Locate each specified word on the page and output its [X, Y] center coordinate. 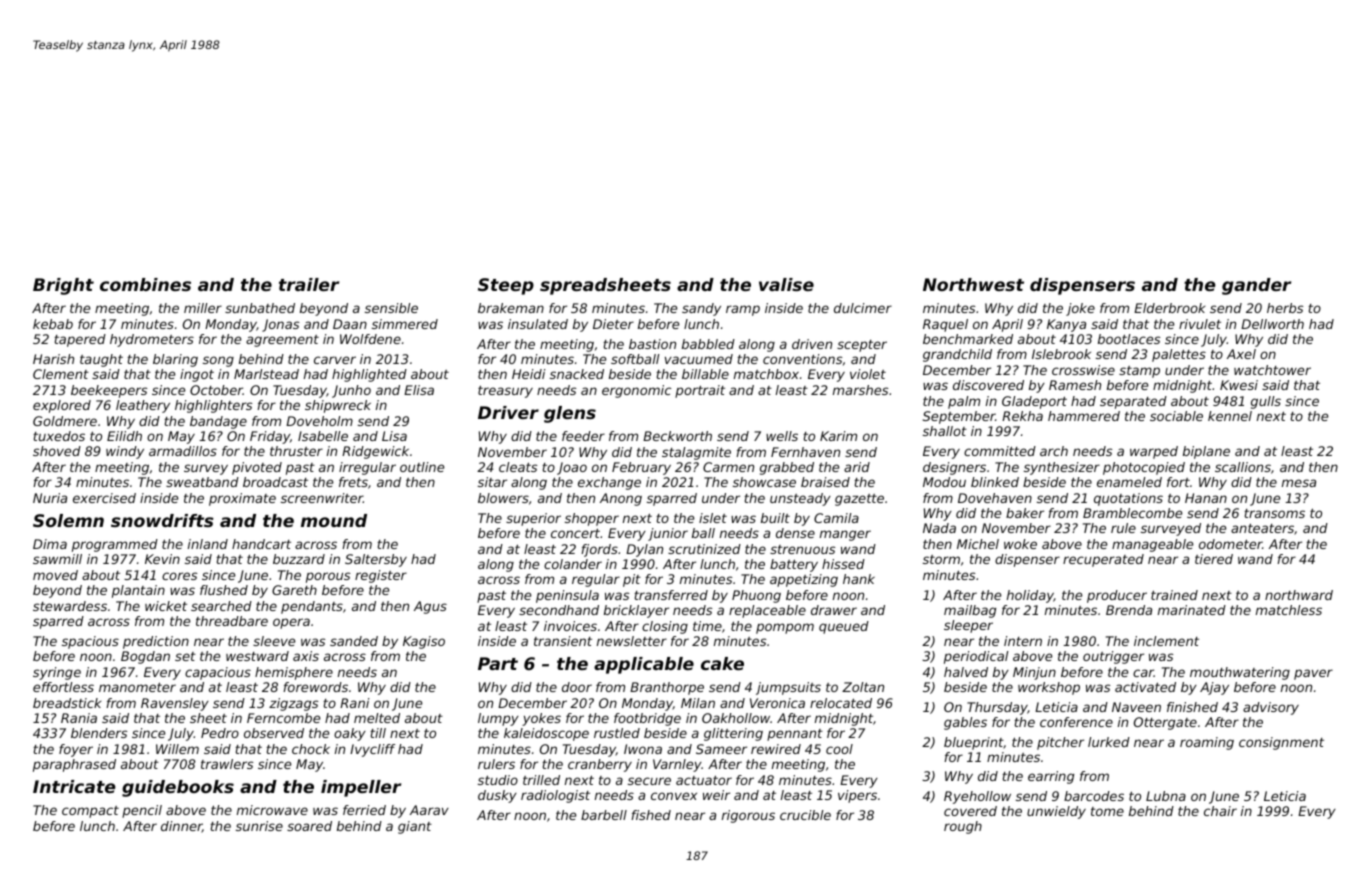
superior [533, 519]
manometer [137, 687]
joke [1080, 309]
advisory [1271, 708]
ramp [743, 310]
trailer [309, 284]
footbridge [647, 719]
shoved [57, 451]
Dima [50, 544]
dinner [181, 827]
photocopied [1144, 468]
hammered [1084, 416]
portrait [700, 391]
